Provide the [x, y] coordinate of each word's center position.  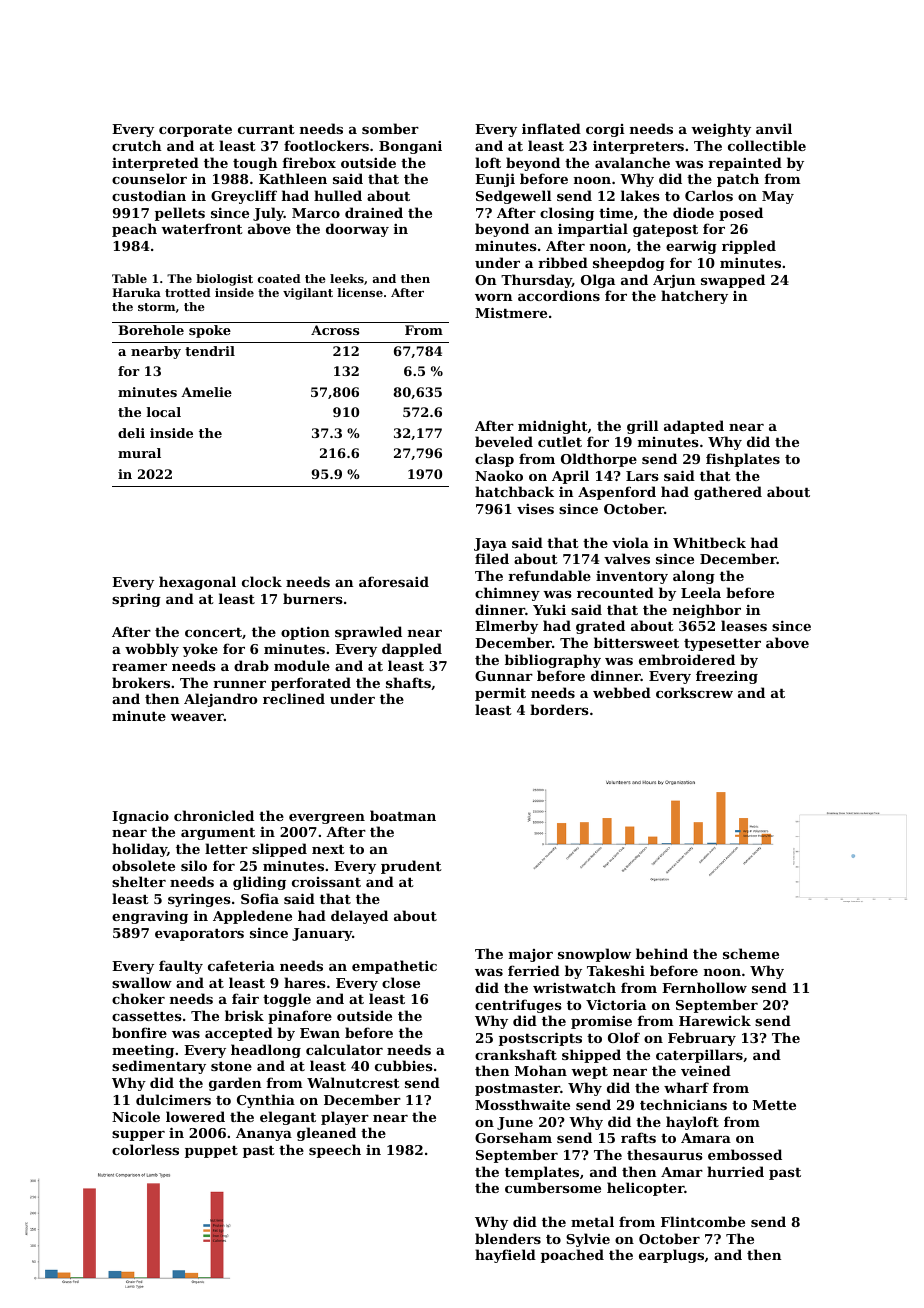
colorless [145, 1149]
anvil [774, 128]
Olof [624, 1037]
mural [139, 453]
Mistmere [511, 312]
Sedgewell [513, 197]
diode [693, 212]
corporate [195, 131]
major [531, 955]
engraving [150, 917]
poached [572, 1256]
